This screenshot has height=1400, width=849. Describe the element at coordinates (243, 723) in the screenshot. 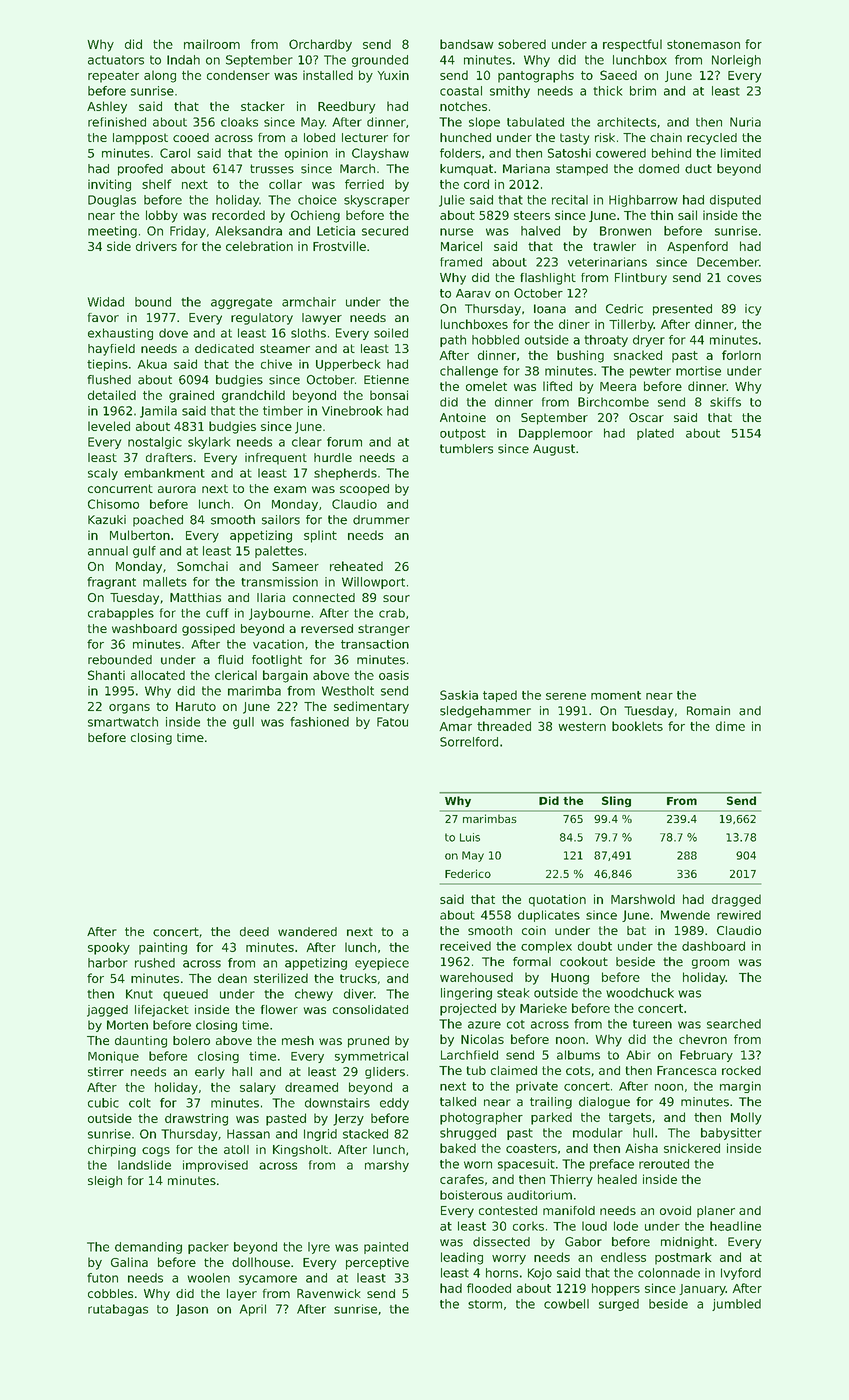

I see `gull` at that location.
